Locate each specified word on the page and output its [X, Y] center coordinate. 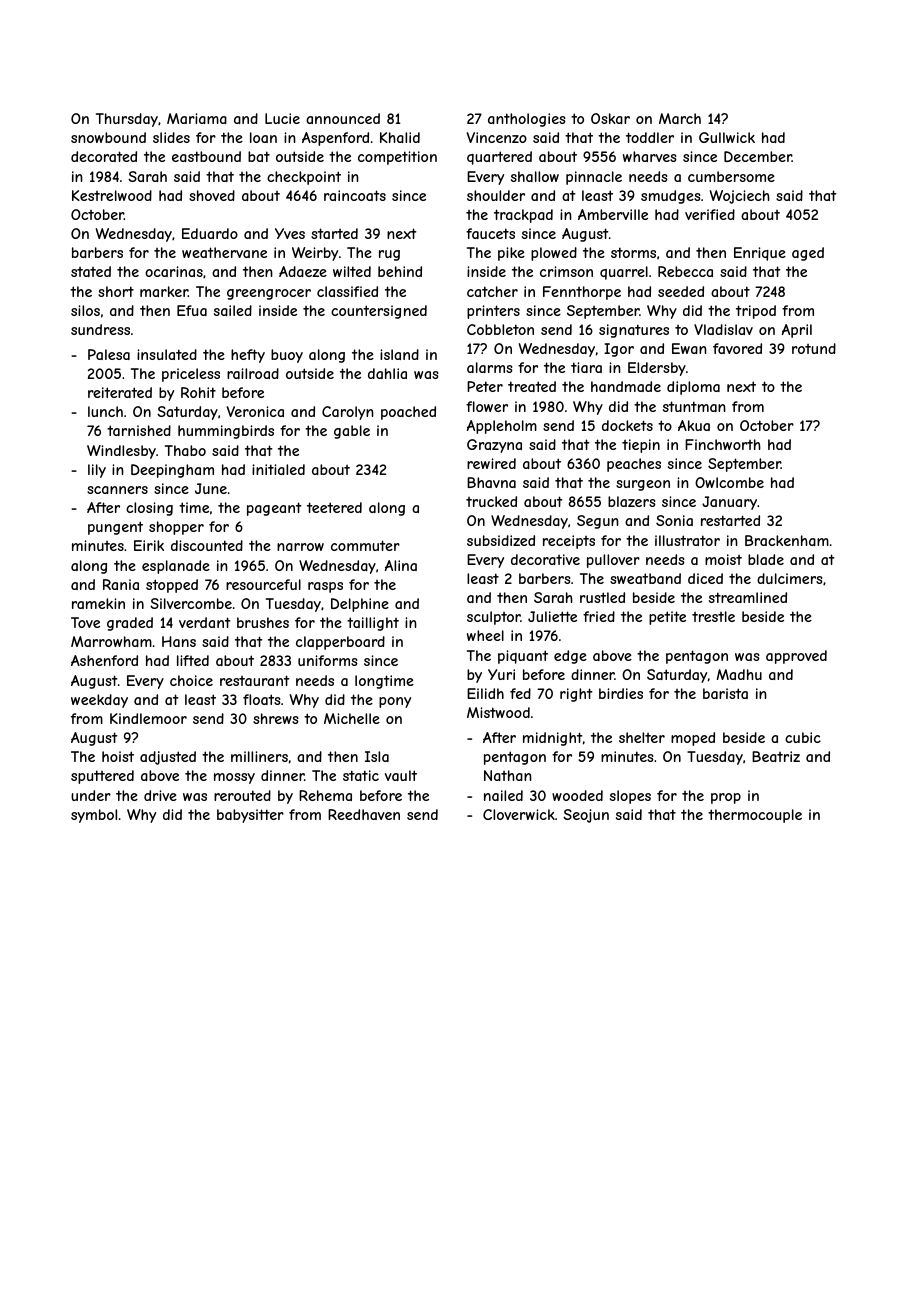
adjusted [168, 758]
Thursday [127, 120]
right [576, 695]
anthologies [527, 120]
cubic [803, 737]
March [680, 118]
